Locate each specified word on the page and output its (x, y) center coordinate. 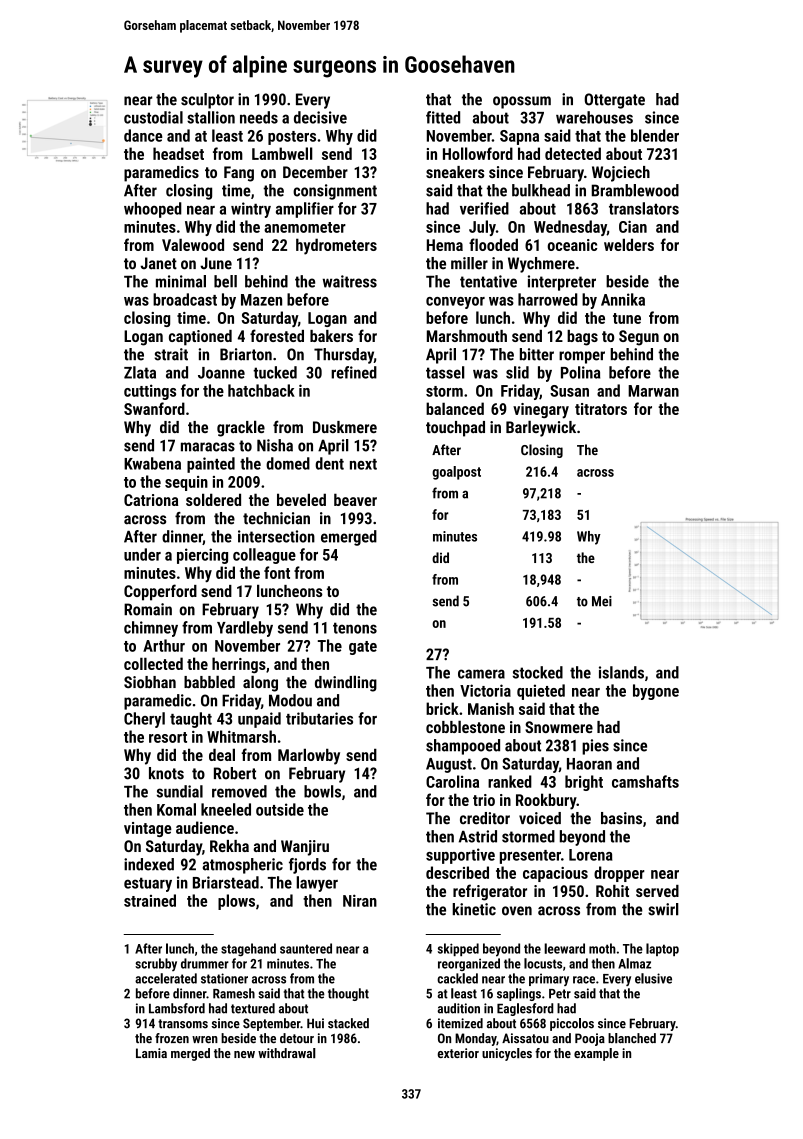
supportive (460, 856)
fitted (443, 117)
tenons (355, 628)
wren (205, 1040)
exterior (458, 1053)
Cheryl (144, 720)
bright (584, 783)
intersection (276, 536)
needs (259, 117)
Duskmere (345, 427)
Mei (602, 601)
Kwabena (152, 463)
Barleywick (541, 428)
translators (644, 208)
